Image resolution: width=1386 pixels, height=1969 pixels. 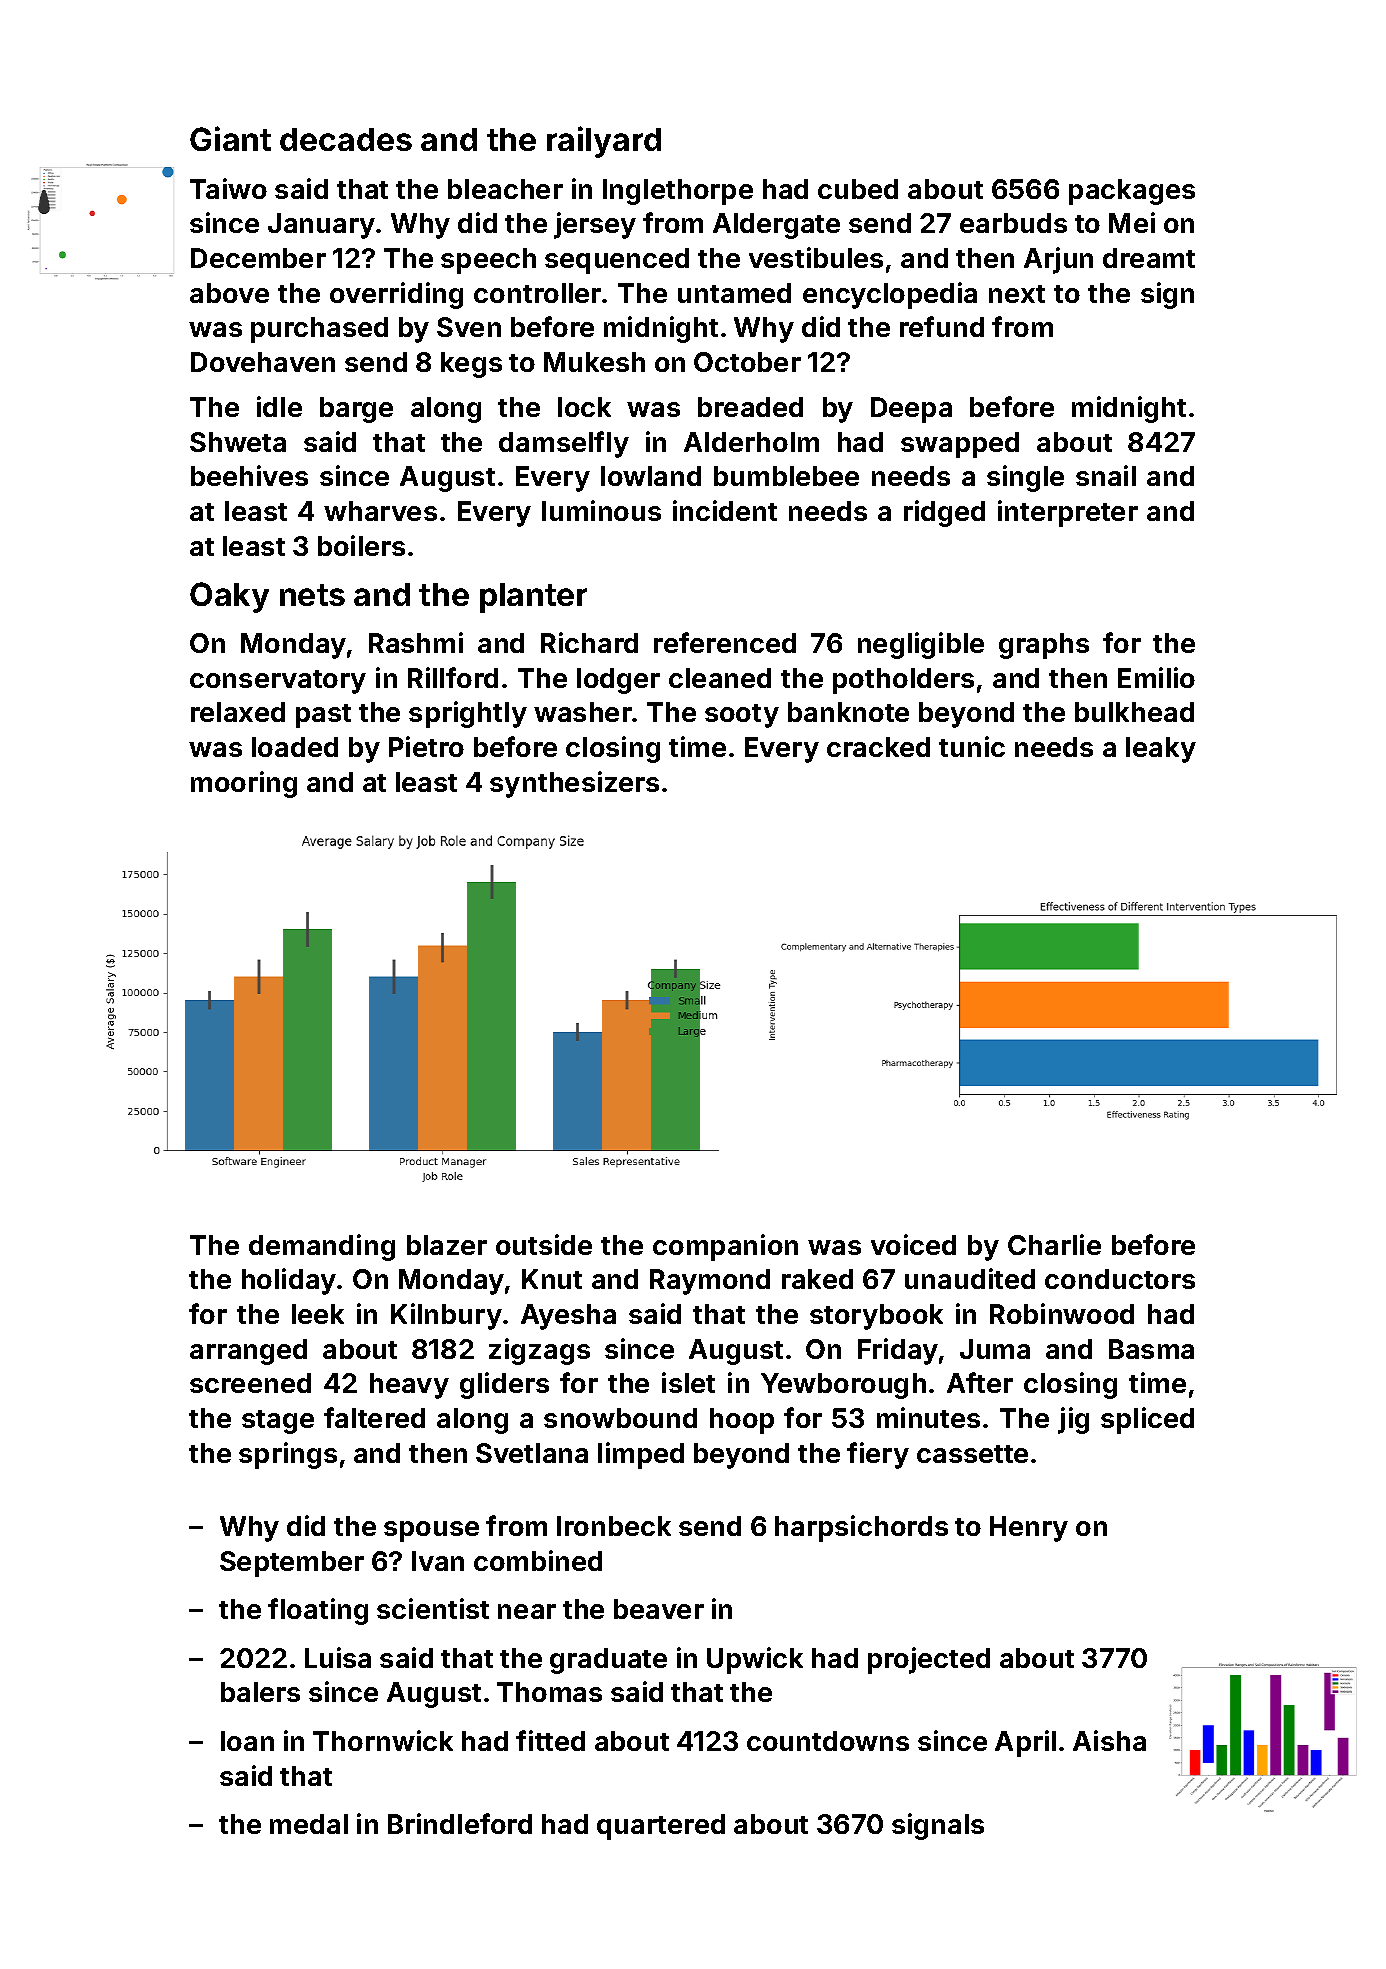 I want to click on packages, so click(x=1132, y=192).
